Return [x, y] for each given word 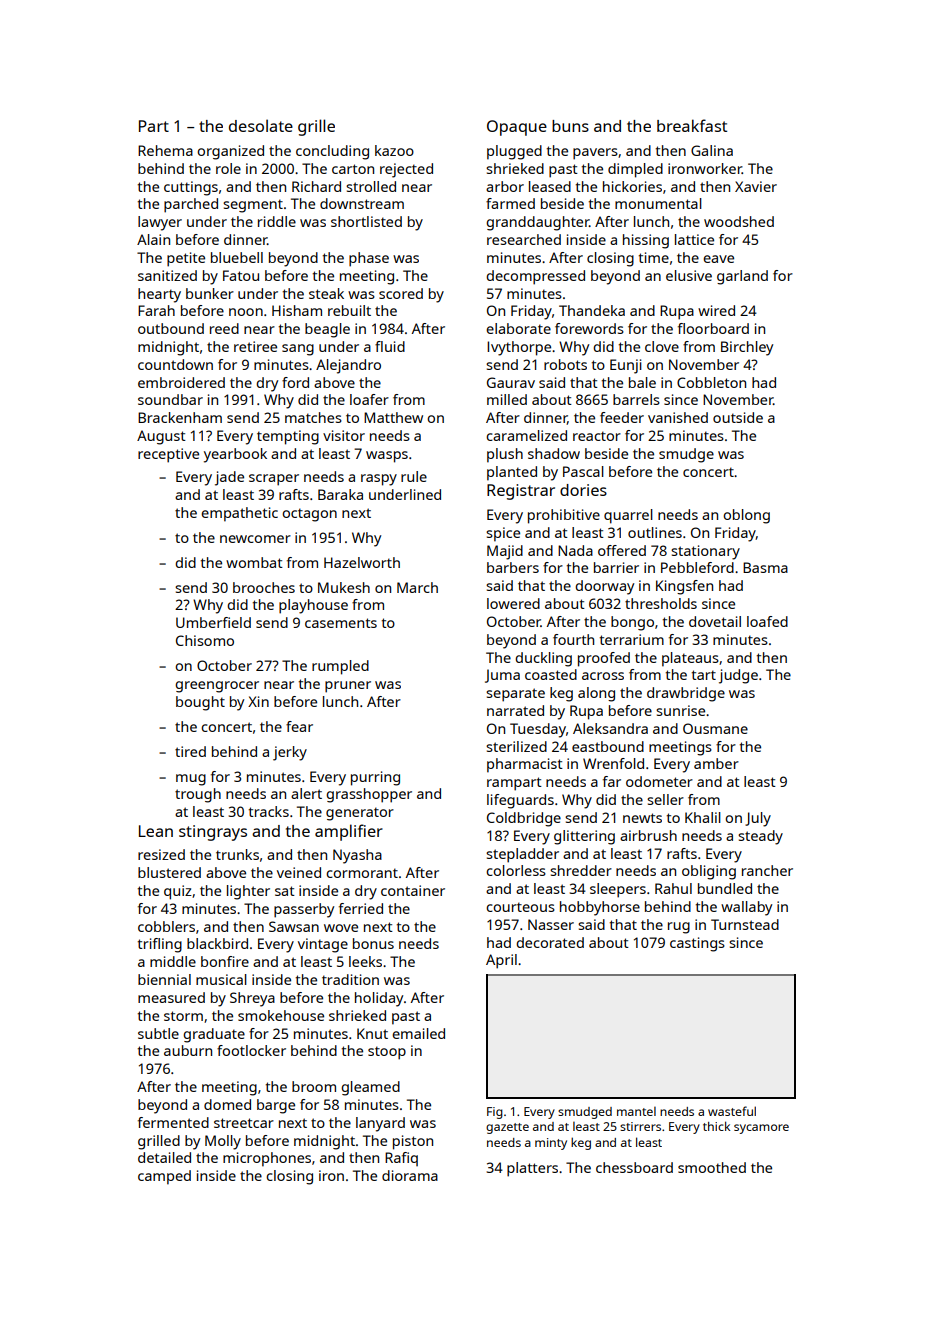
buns [570, 126]
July [758, 819]
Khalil [703, 817]
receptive [168, 455]
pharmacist [525, 765]
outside [738, 417]
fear [299, 726]
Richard [316, 186]
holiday [379, 999]
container [413, 890]
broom [314, 1086]
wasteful [732, 1111]
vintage [323, 945]
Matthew [393, 417]
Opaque [517, 128]
